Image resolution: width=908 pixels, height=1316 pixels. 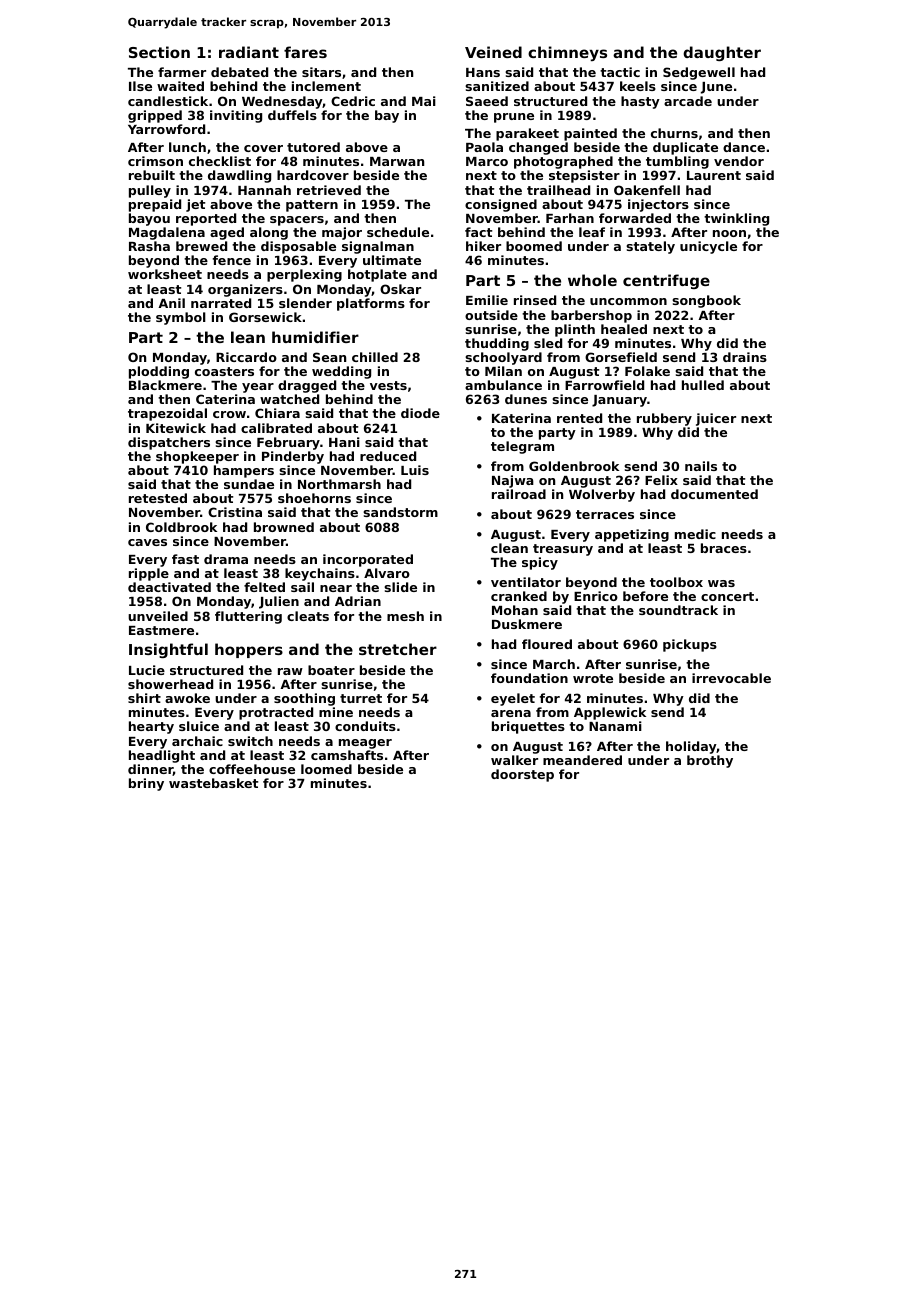 What do you see at coordinates (232, 260) in the page?
I see `fence` at bounding box center [232, 260].
